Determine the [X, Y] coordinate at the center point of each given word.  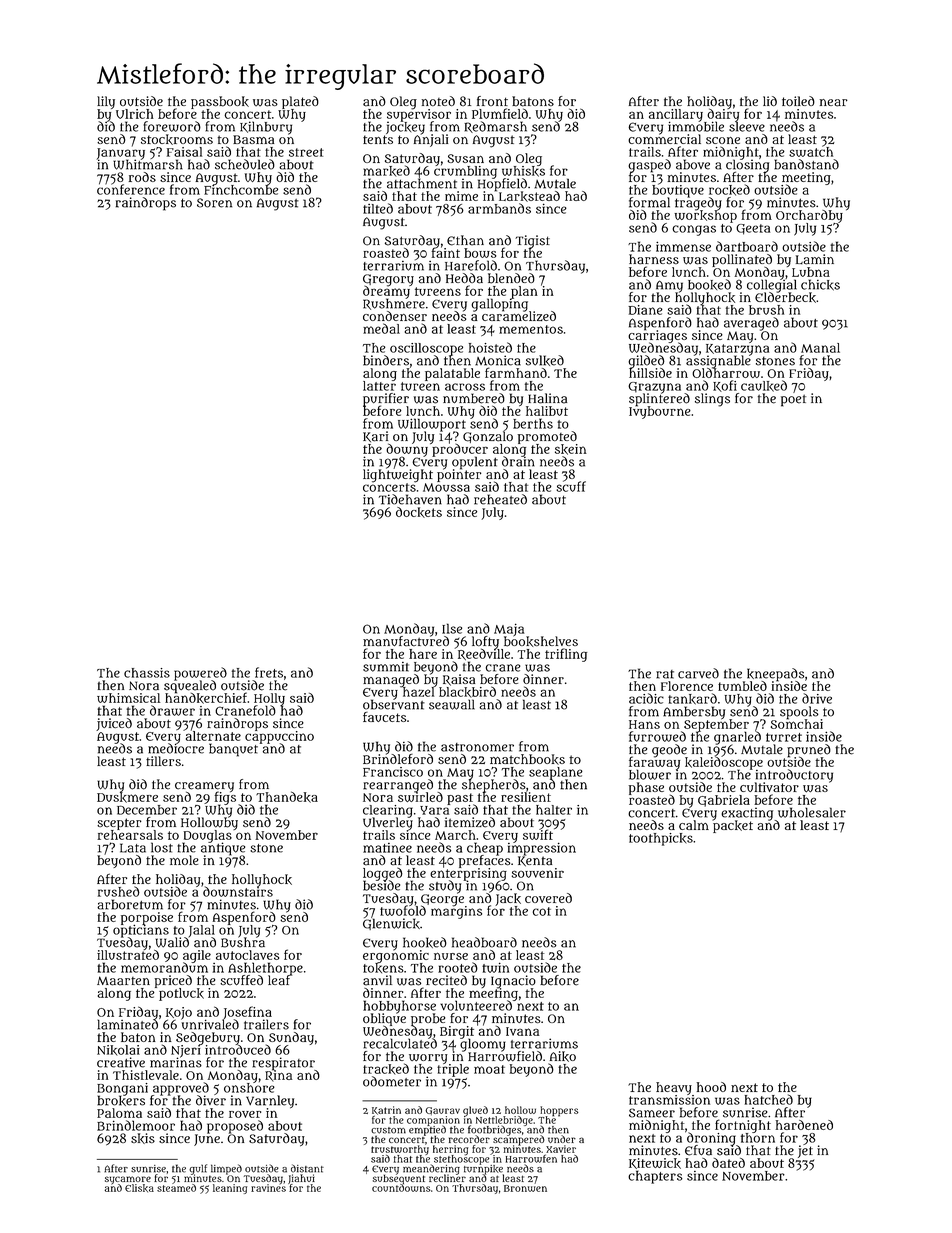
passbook [220, 102]
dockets [419, 512]
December [147, 810]
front [492, 101]
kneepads [775, 674]
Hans [644, 724]
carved [698, 673]
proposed [235, 1127]
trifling [566, 655]
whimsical [128, 698]
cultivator [769, 787]
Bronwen [525, 1188]
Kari [376, 436]
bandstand [806, 164]
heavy [674, 1088]
